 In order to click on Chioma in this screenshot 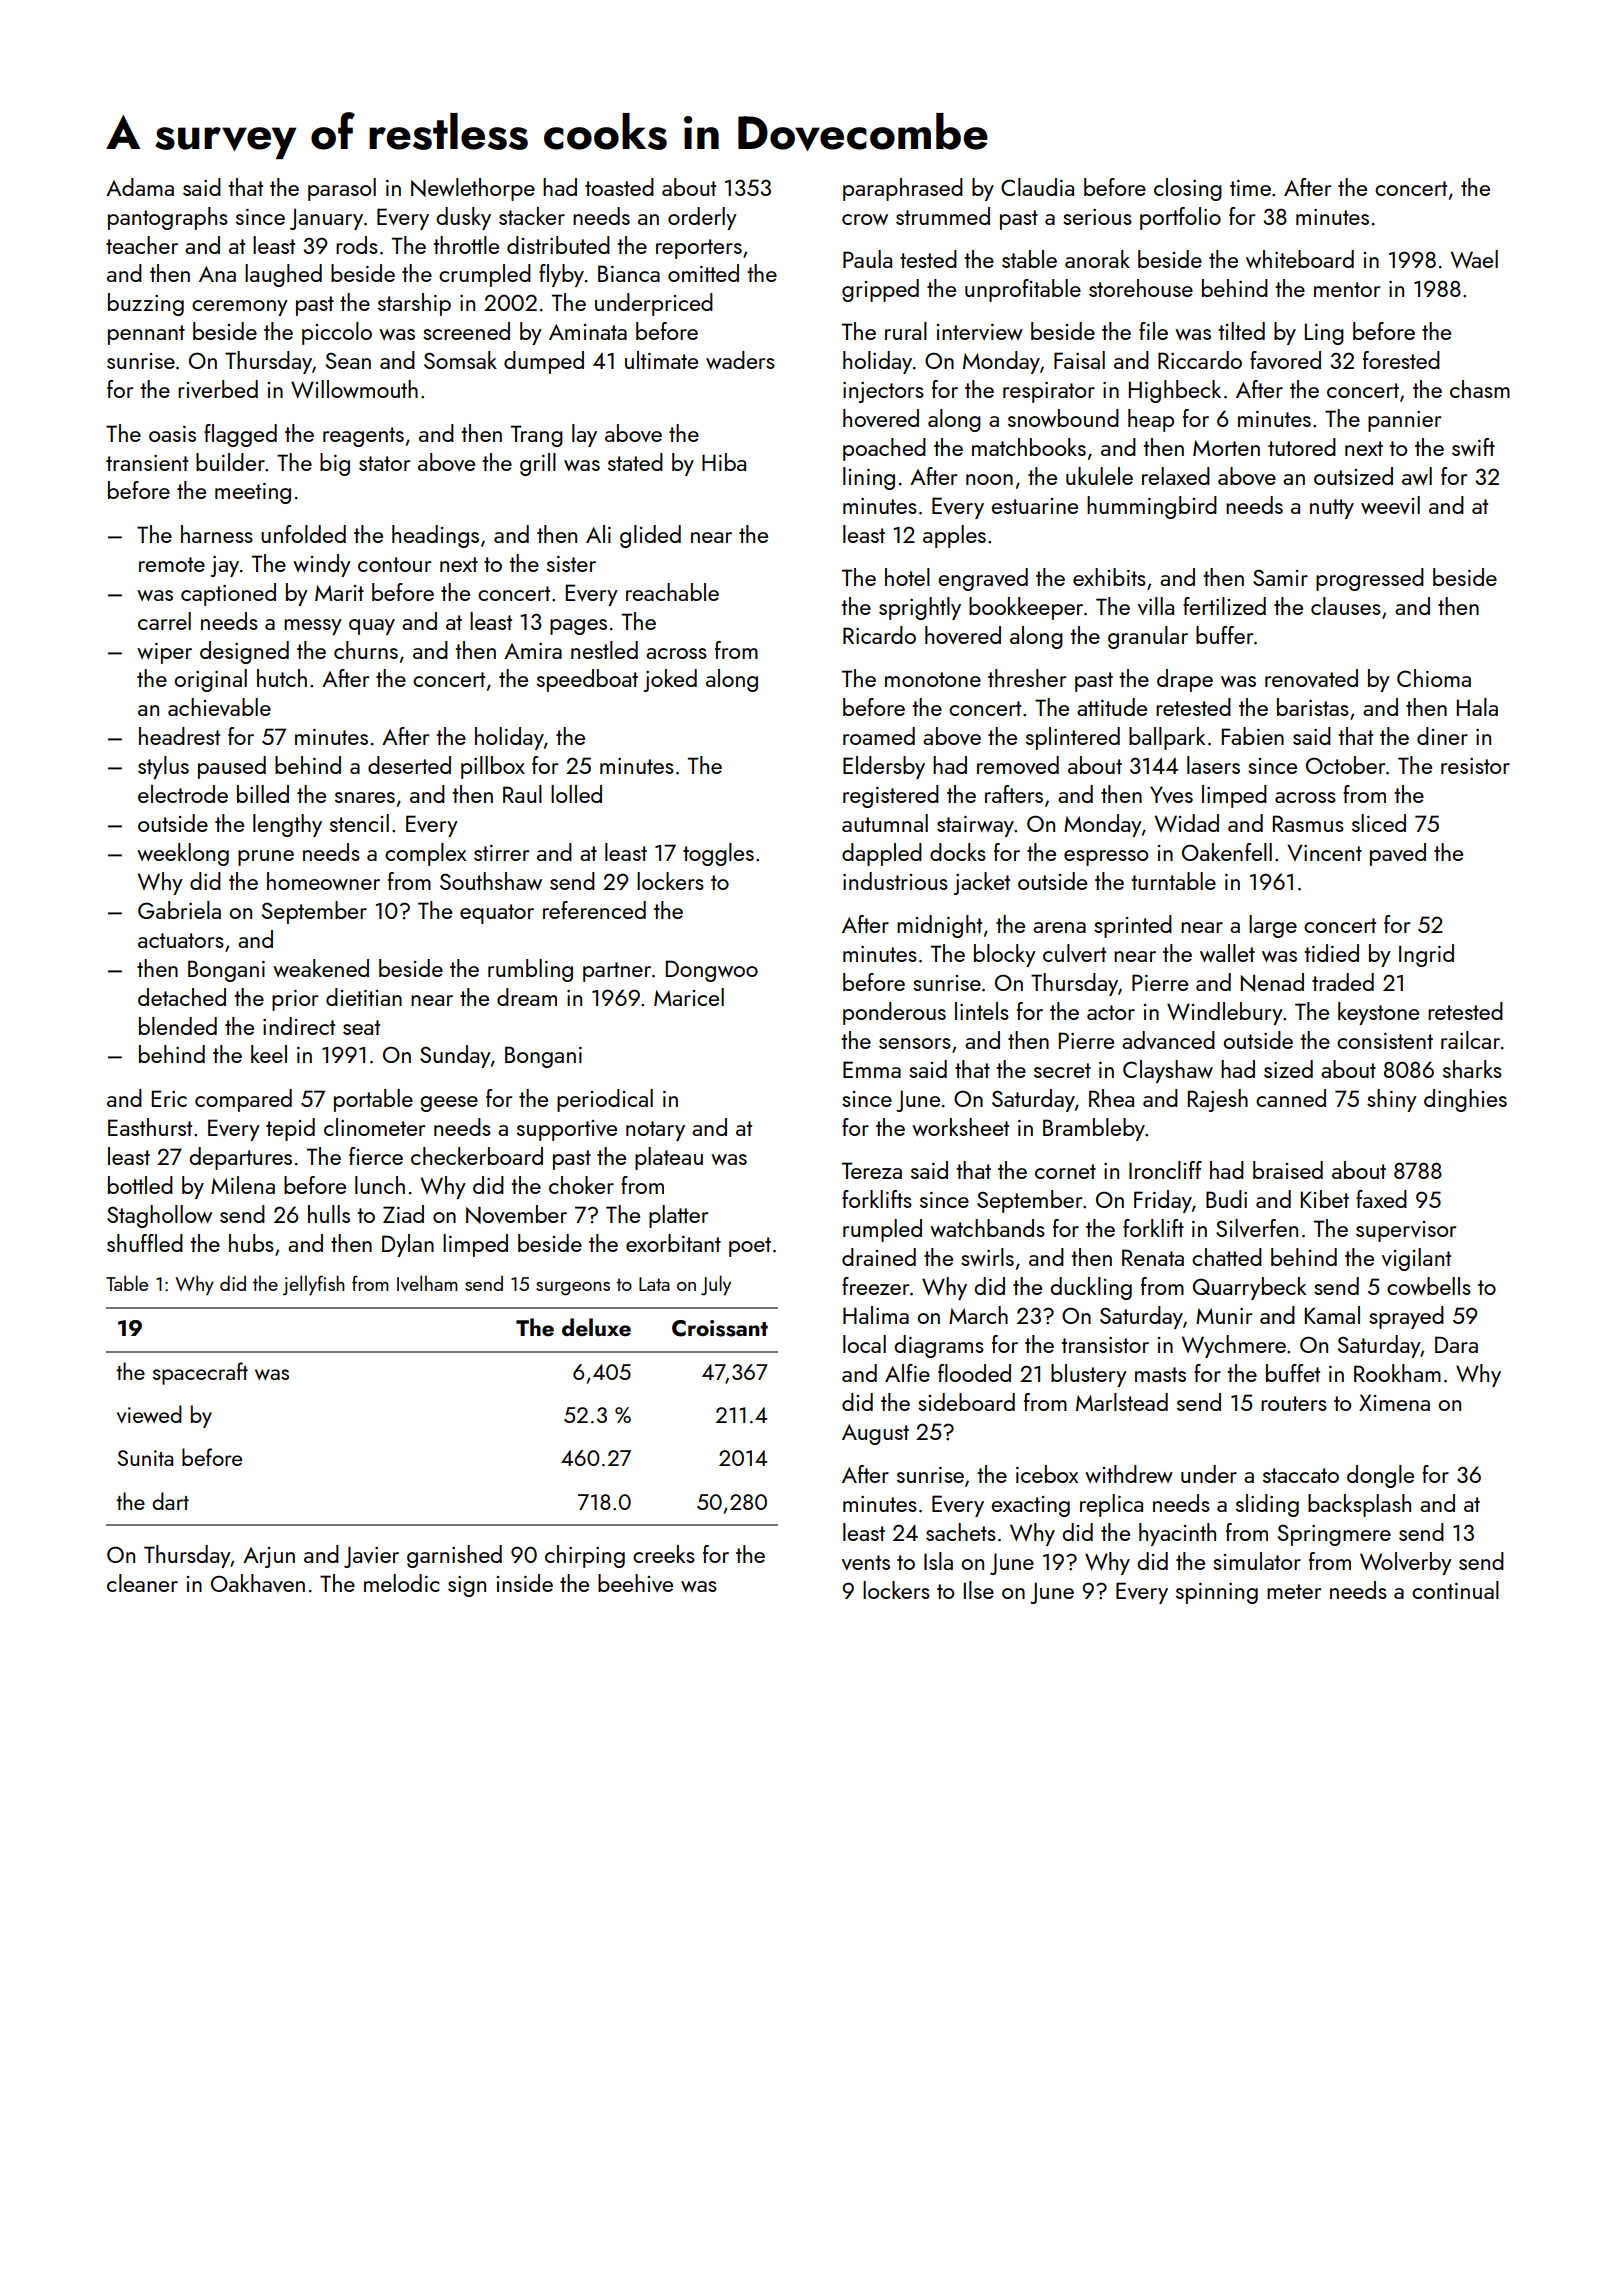, I will do `click(1434, 678)`.
